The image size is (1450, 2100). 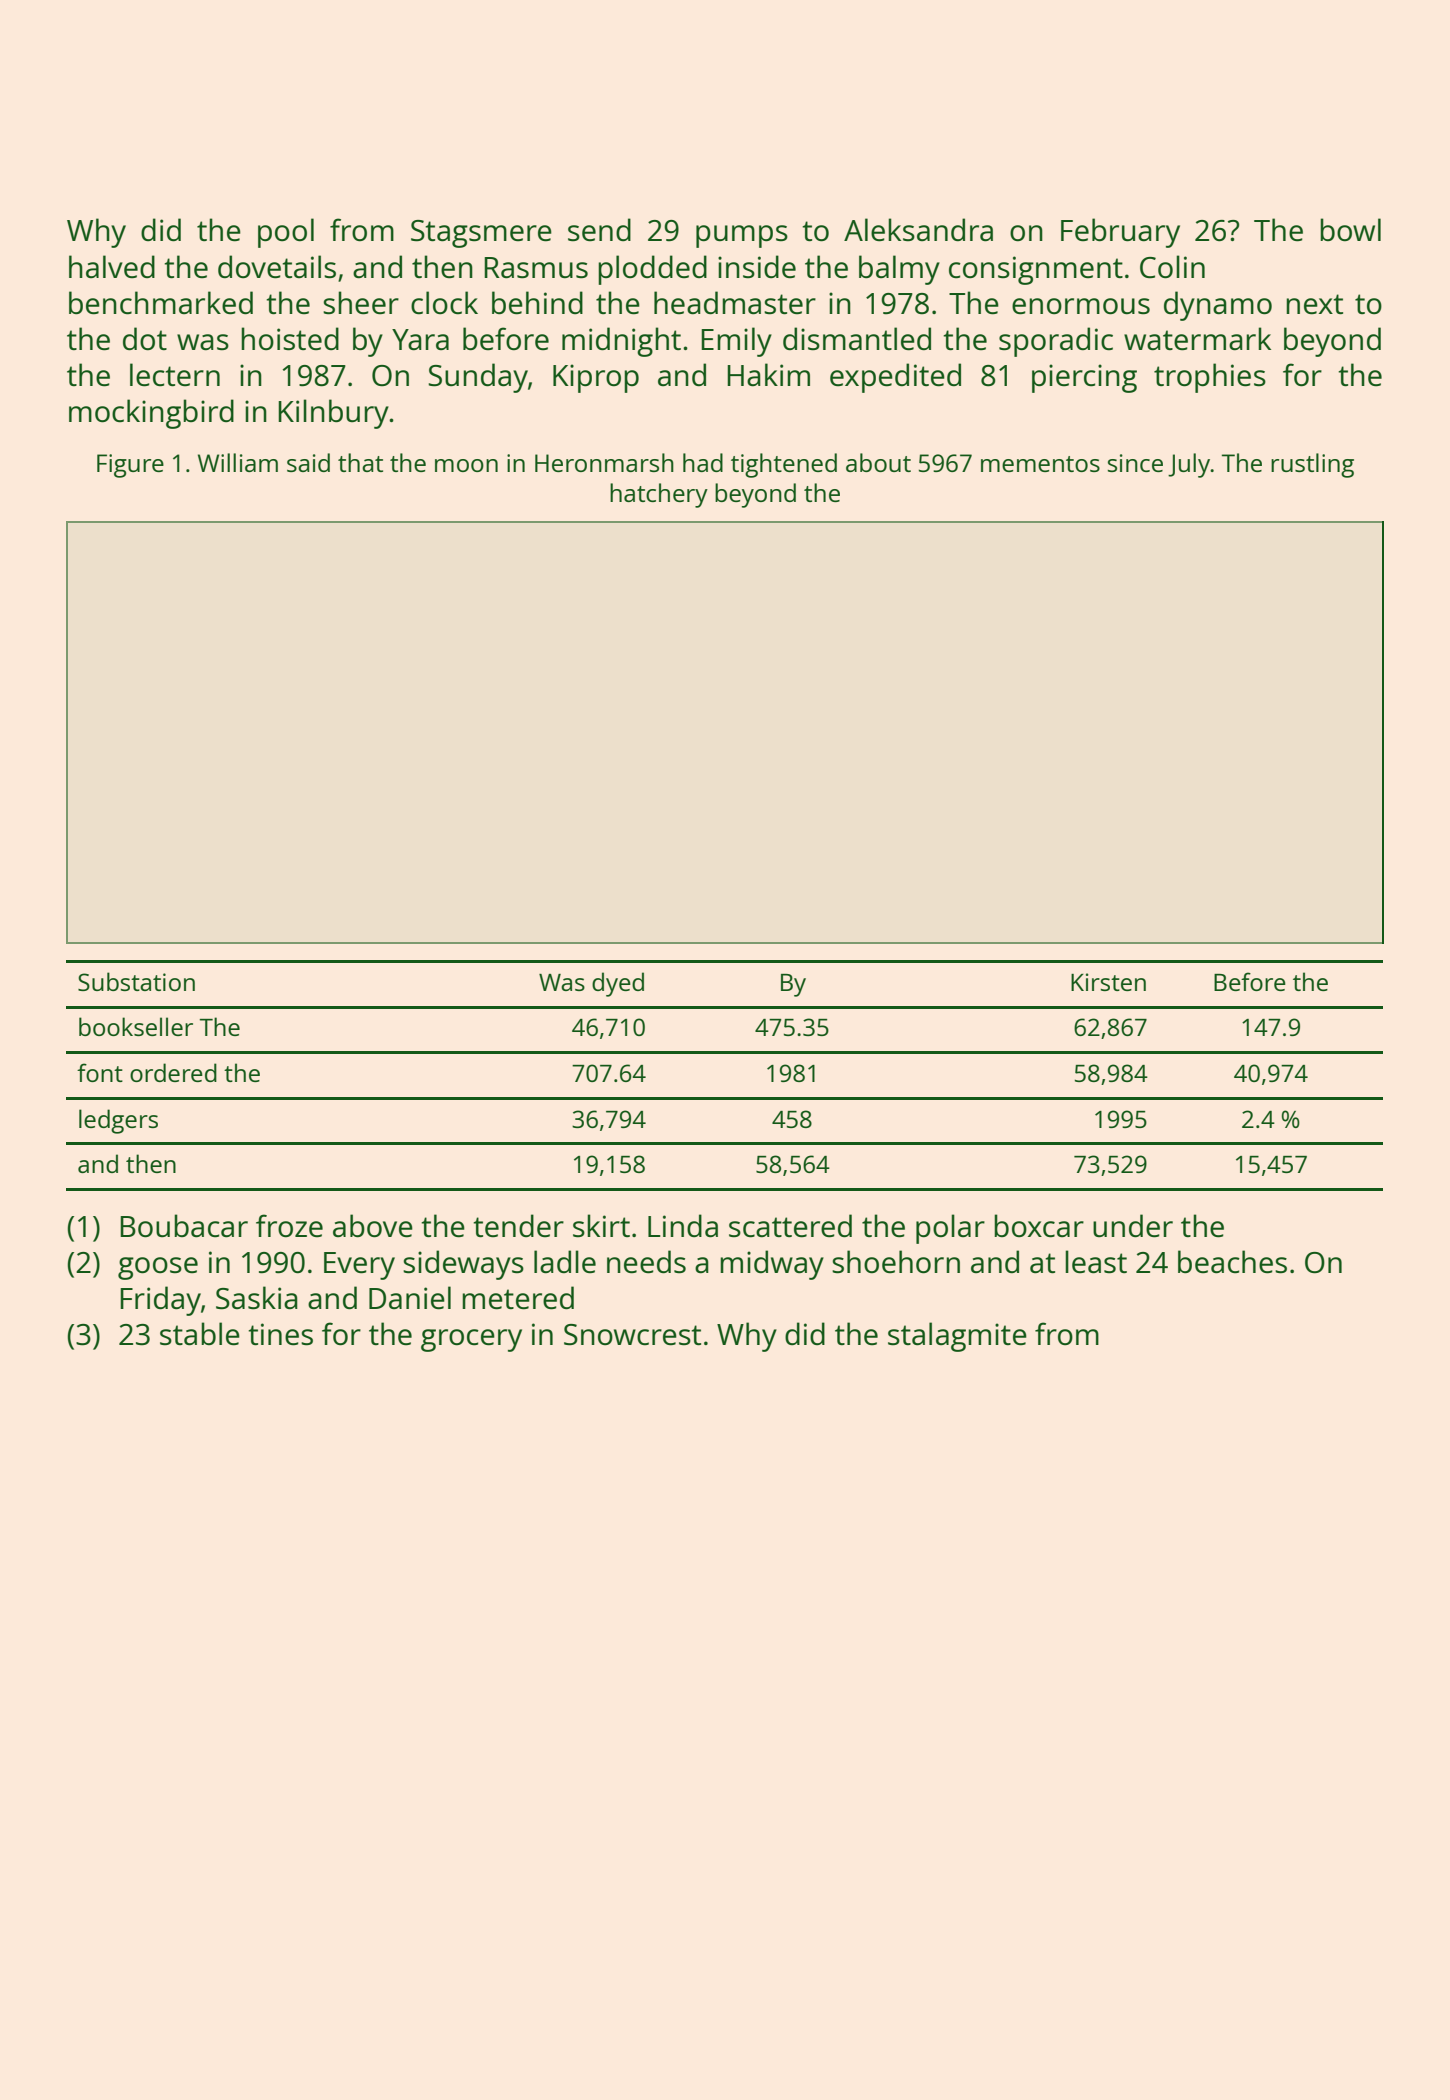 What do you see at coordinates (136, 981) in the page?
I see `Substation` at bounding box center [136, 981].
